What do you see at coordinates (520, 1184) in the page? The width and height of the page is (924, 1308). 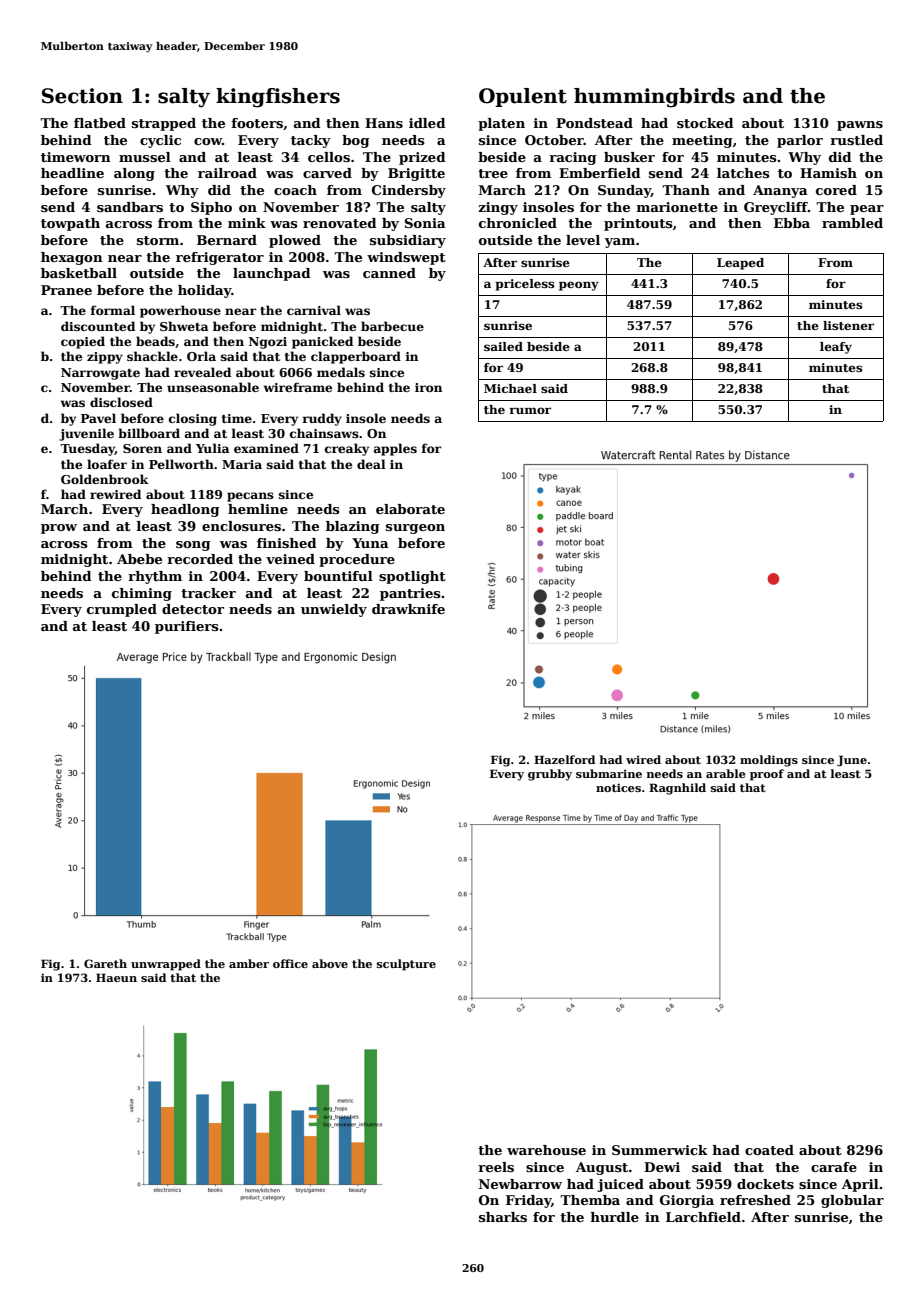 I see `Newbarrow` at bounding box center [520, 1184].
